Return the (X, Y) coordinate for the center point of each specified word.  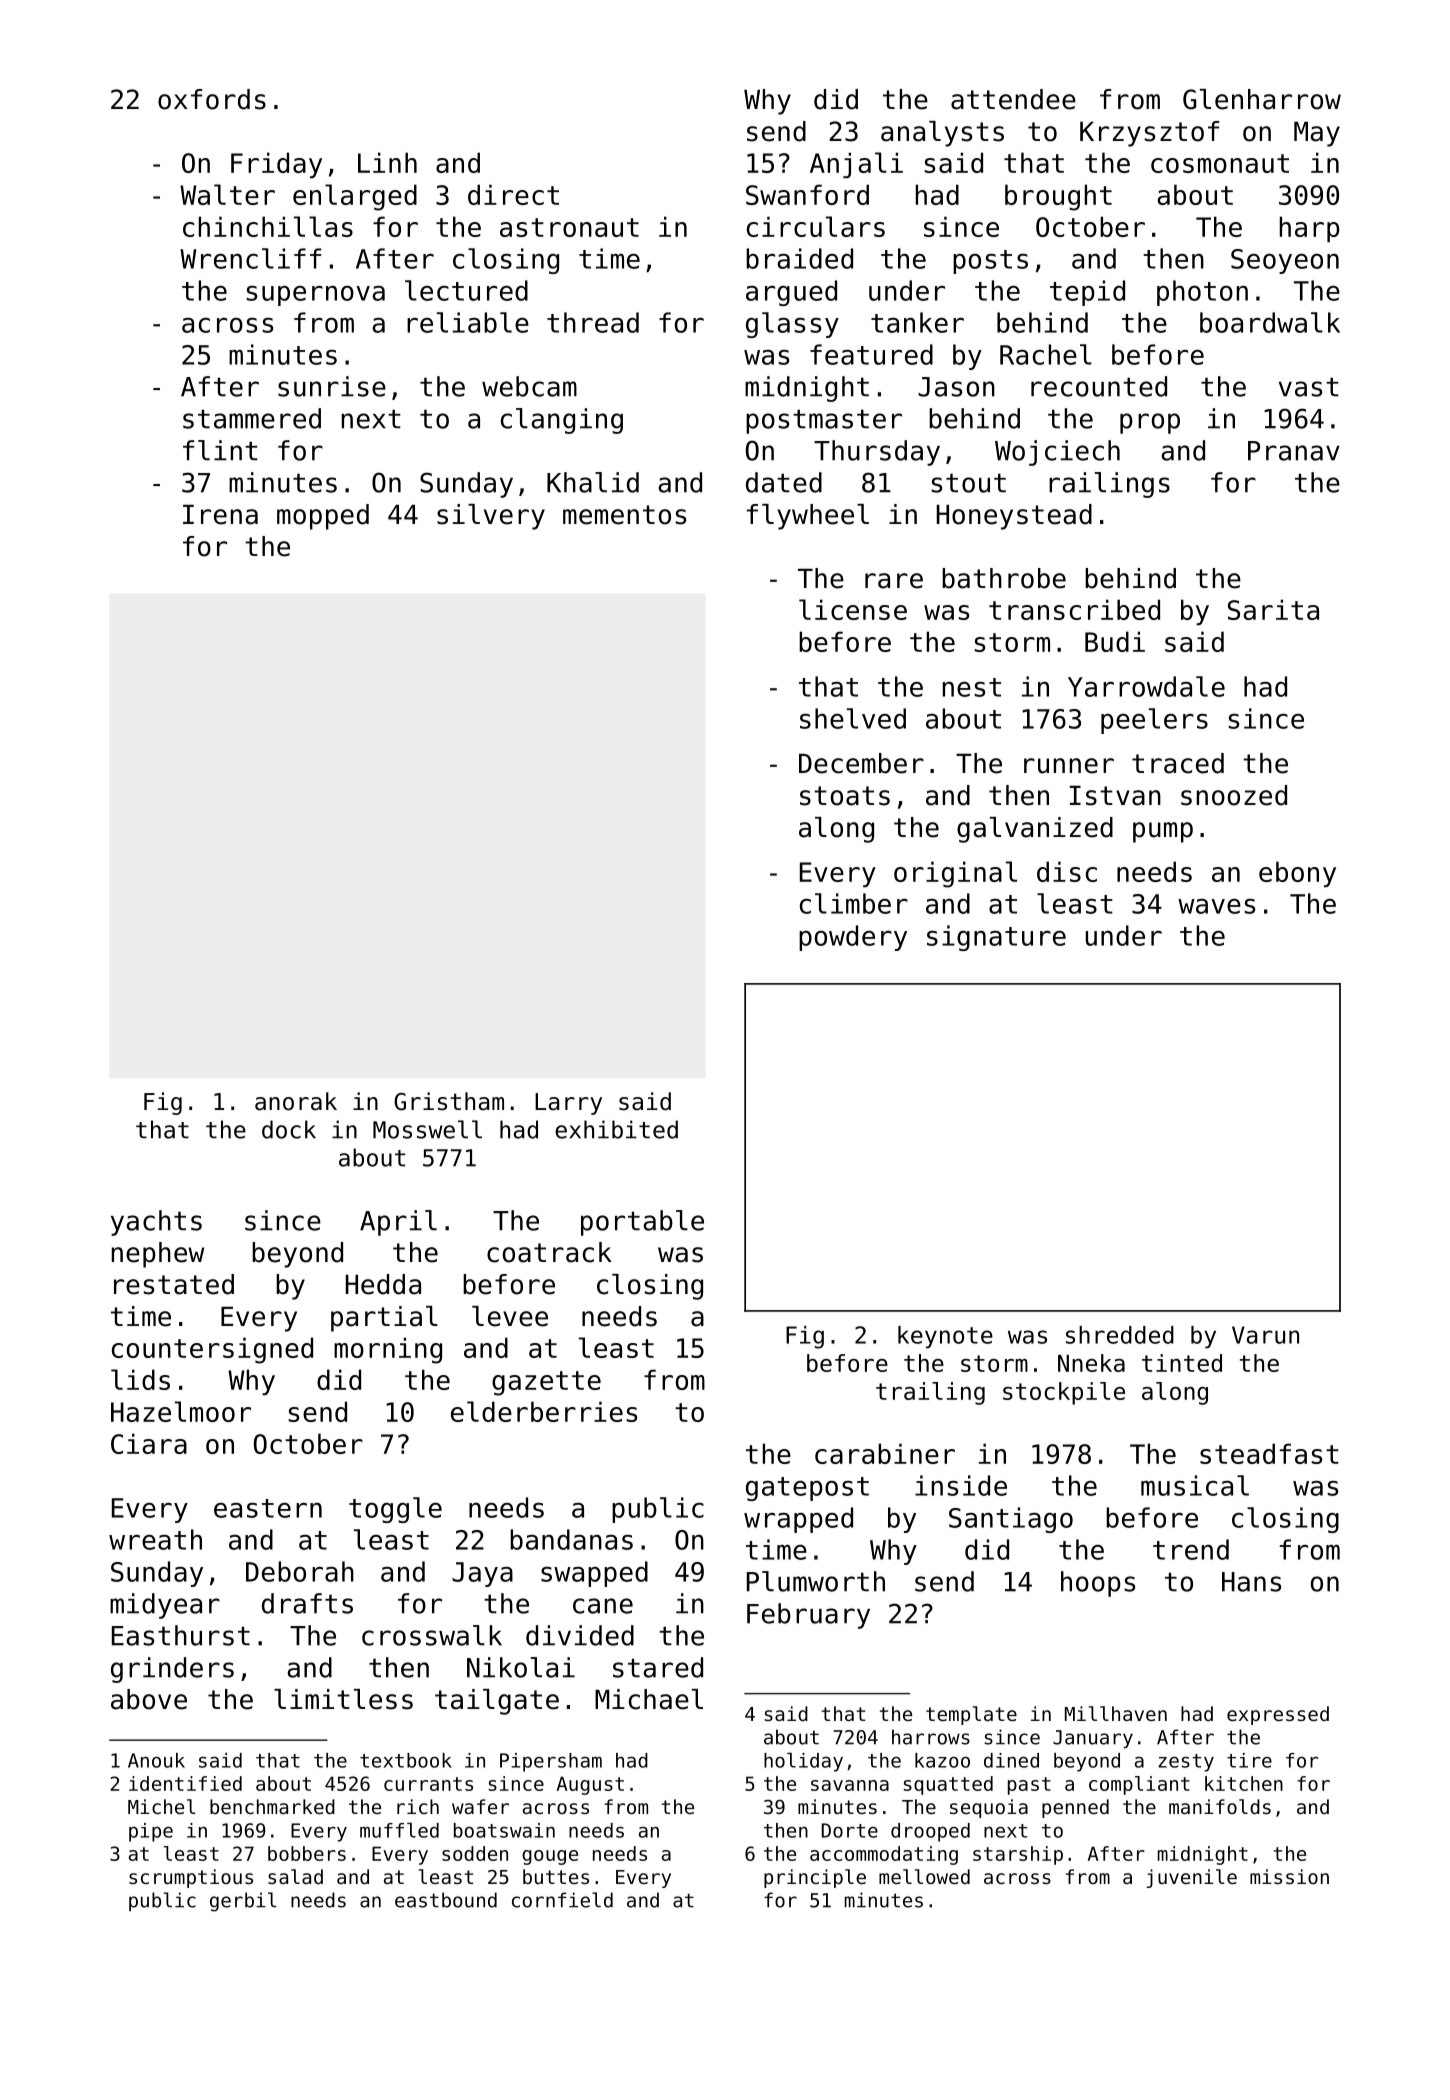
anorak (296, 1101)
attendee (1013, 99)
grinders (172, 1670)
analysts (942, 134)
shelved (853, 718)
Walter (227, 194)
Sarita (1273, 609)
